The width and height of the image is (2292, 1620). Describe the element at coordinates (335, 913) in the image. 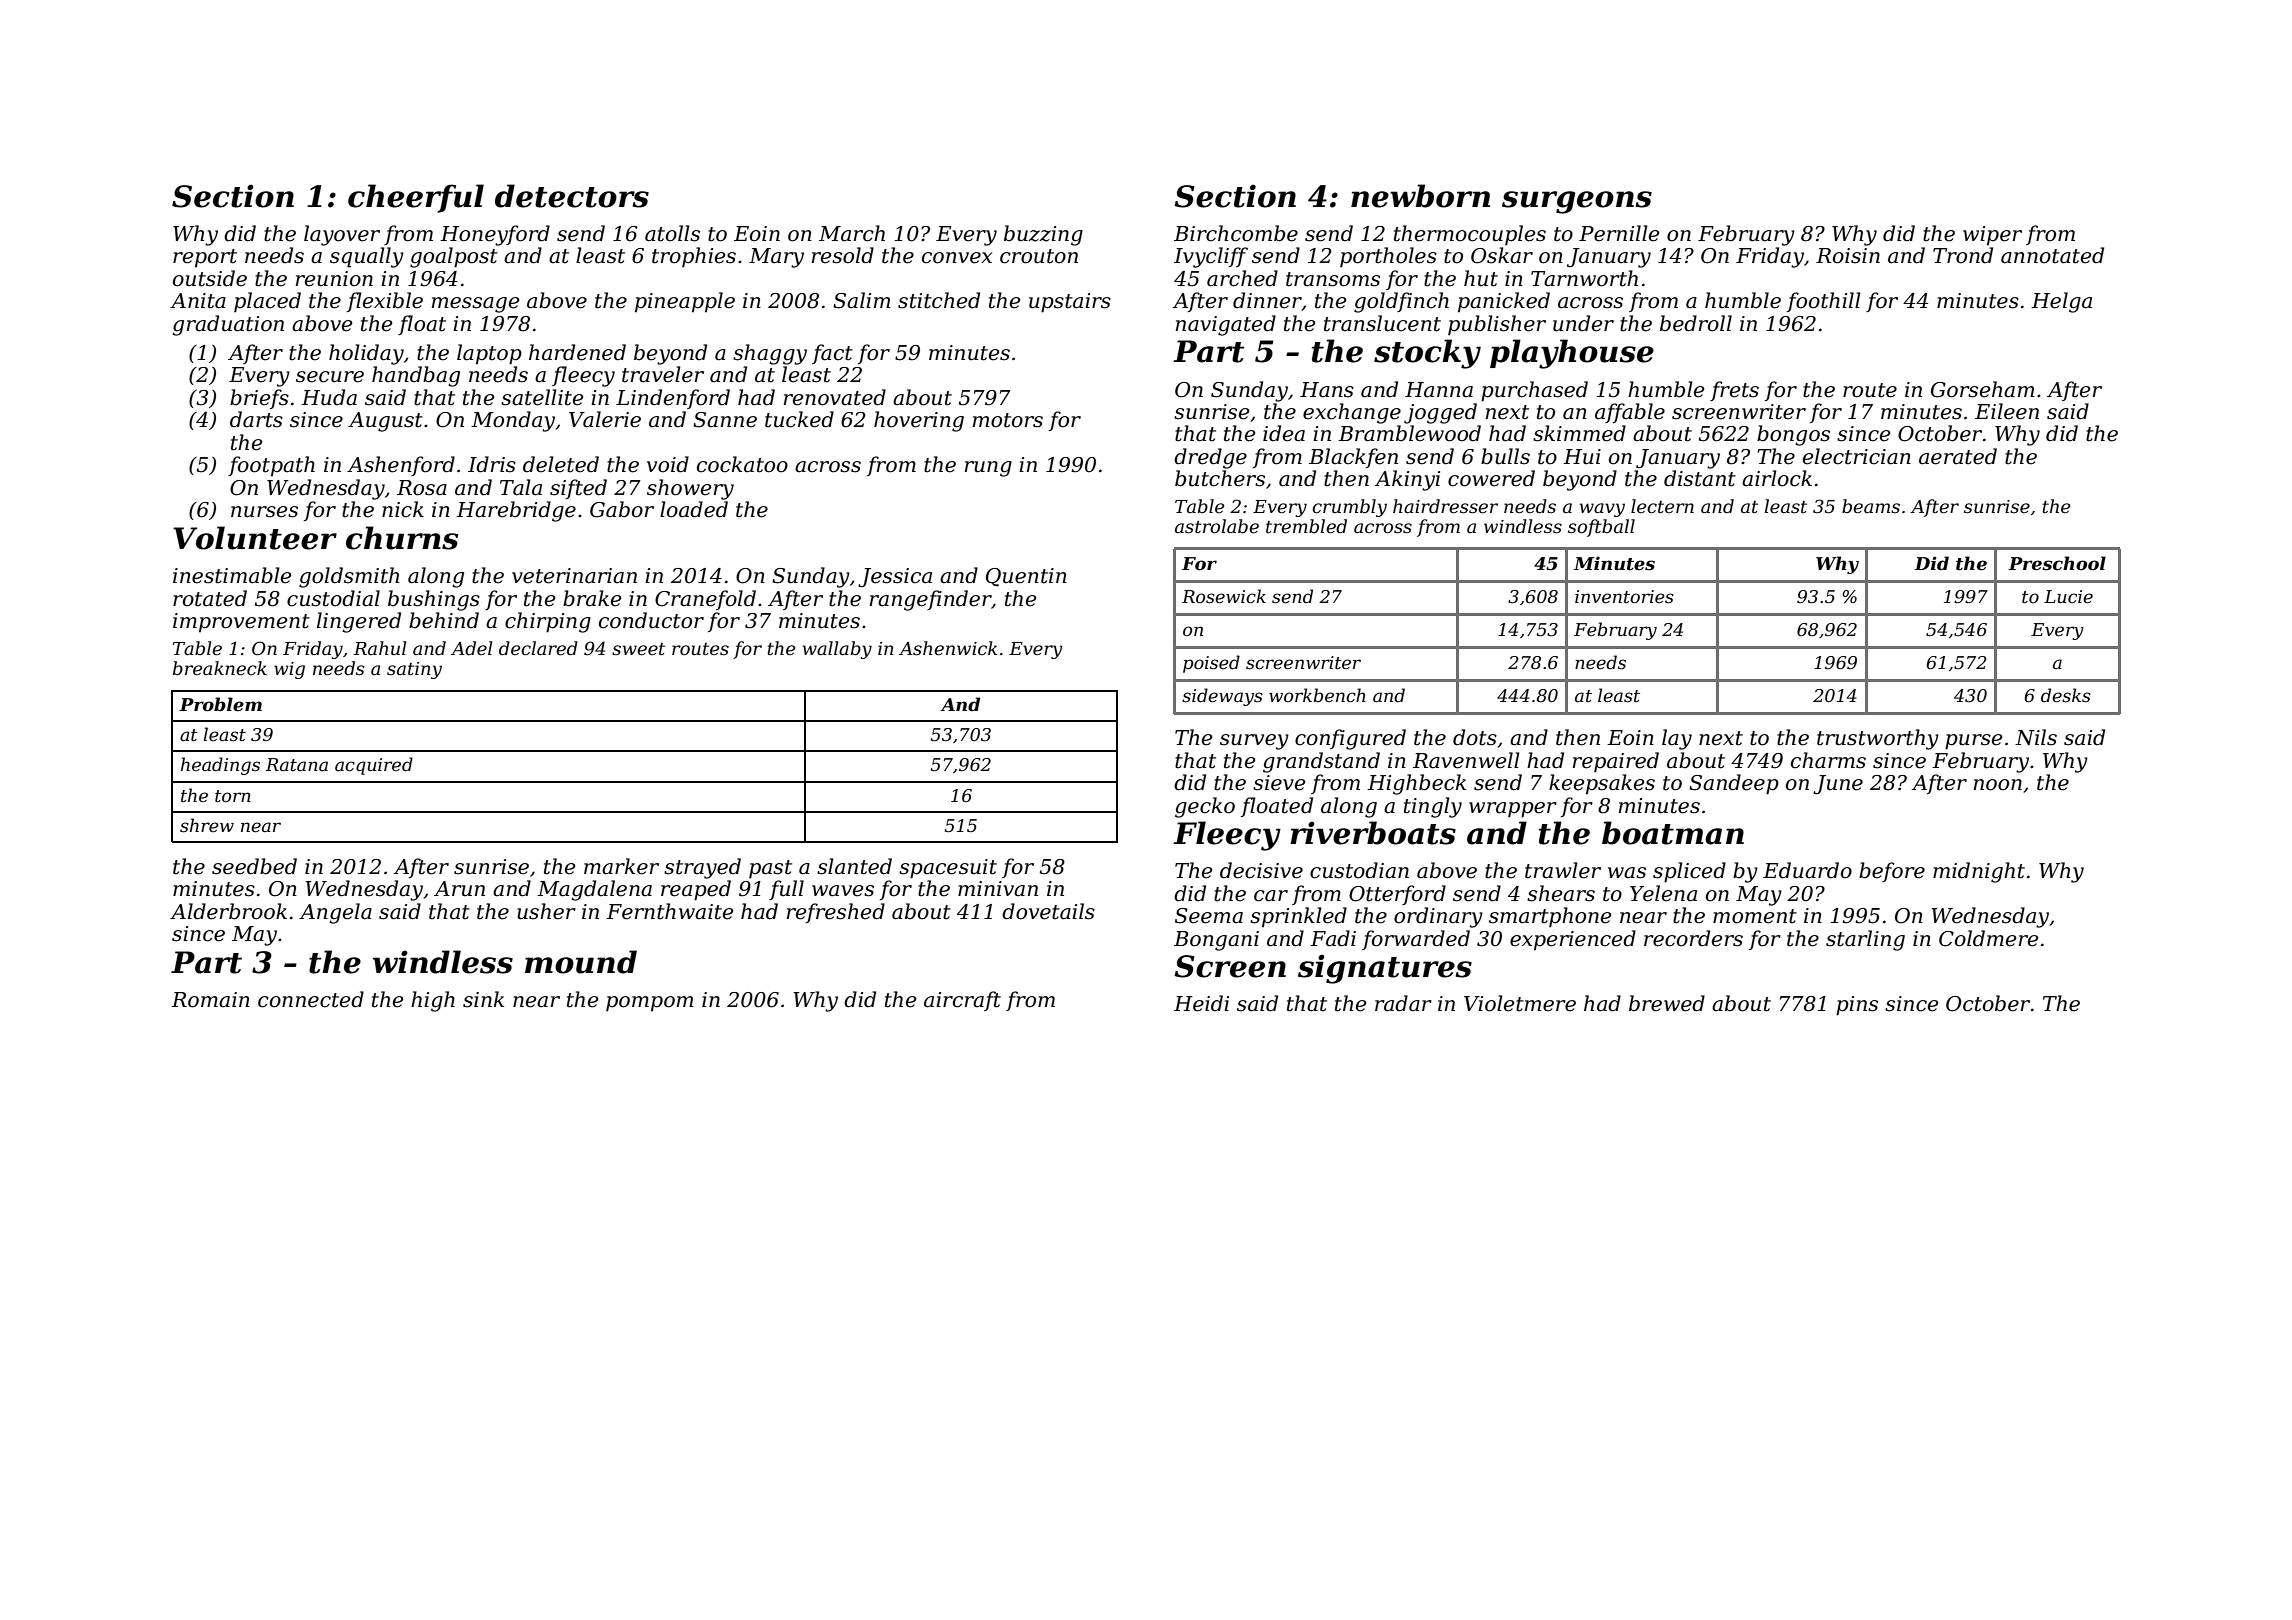

I see `Angela` at that location.
